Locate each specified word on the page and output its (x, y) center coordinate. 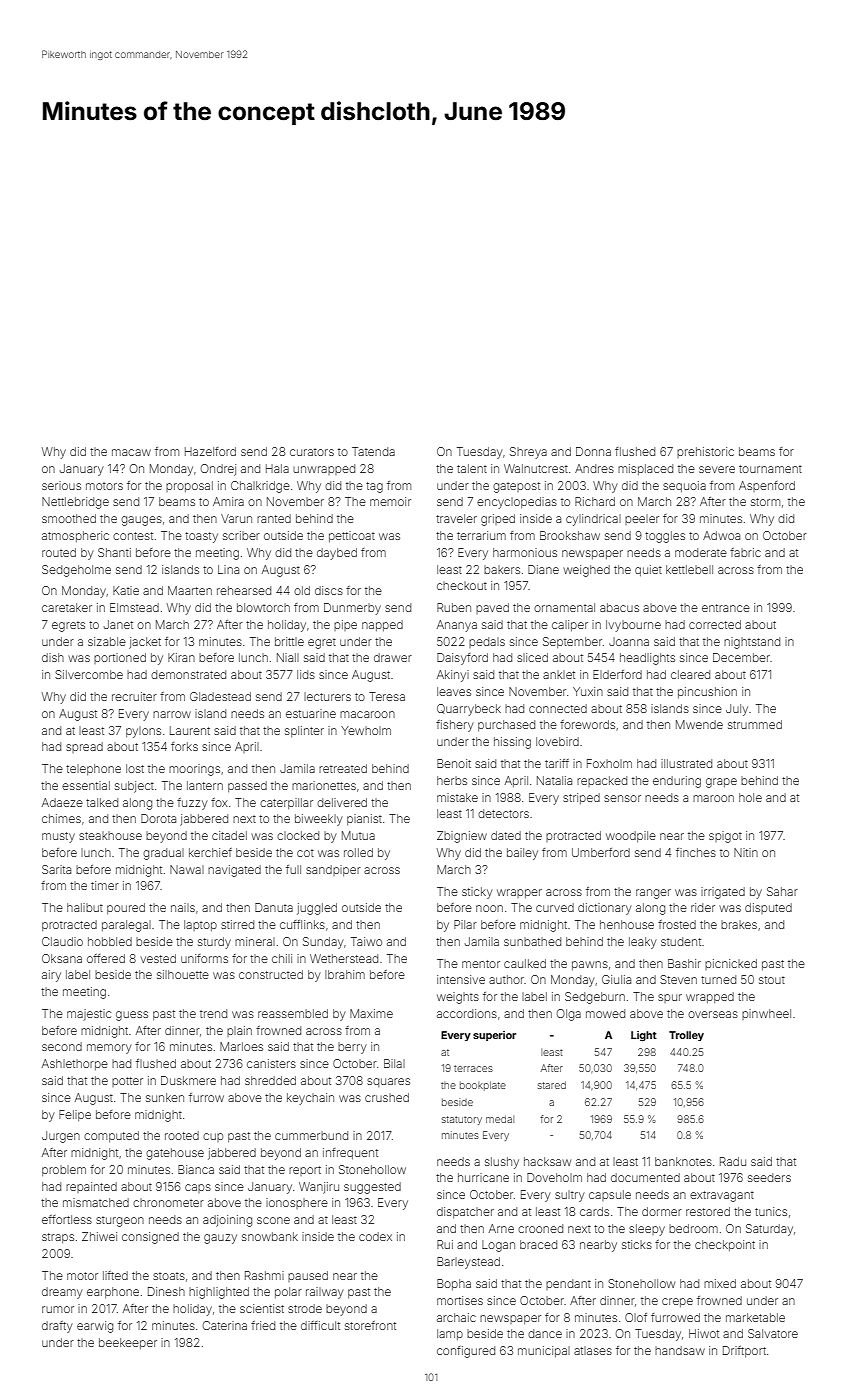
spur (670, 998)
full (293, 869)
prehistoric (705, 452)
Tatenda (373, 451)
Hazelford (210, 451)
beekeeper (128, 1343)
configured (466, 1352)
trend (213, 1013)
